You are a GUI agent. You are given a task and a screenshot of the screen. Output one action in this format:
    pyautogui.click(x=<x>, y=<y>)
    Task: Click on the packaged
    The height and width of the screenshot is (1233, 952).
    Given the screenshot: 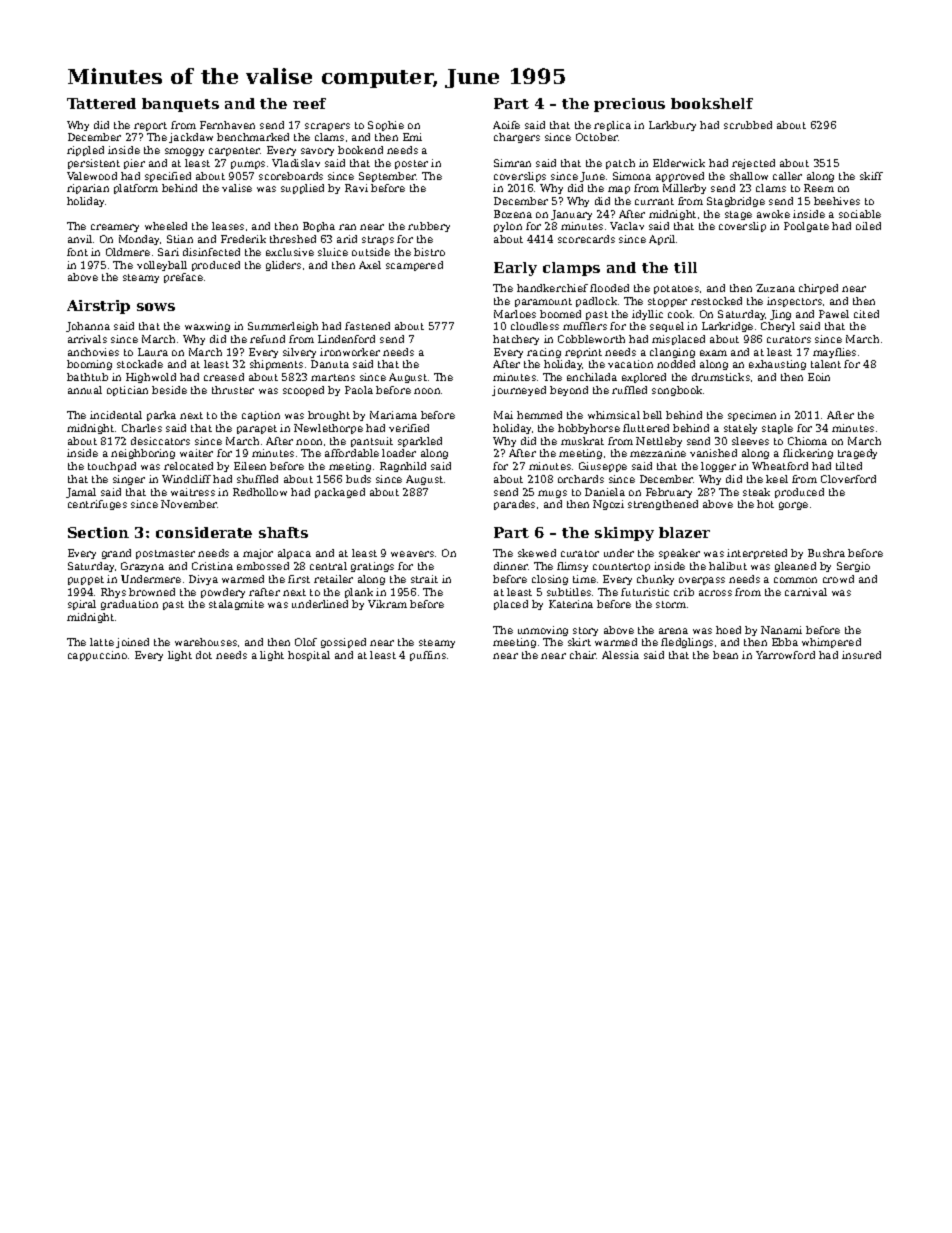 What is the action you would take?
    pyautogui.click(x=340, y=493)
